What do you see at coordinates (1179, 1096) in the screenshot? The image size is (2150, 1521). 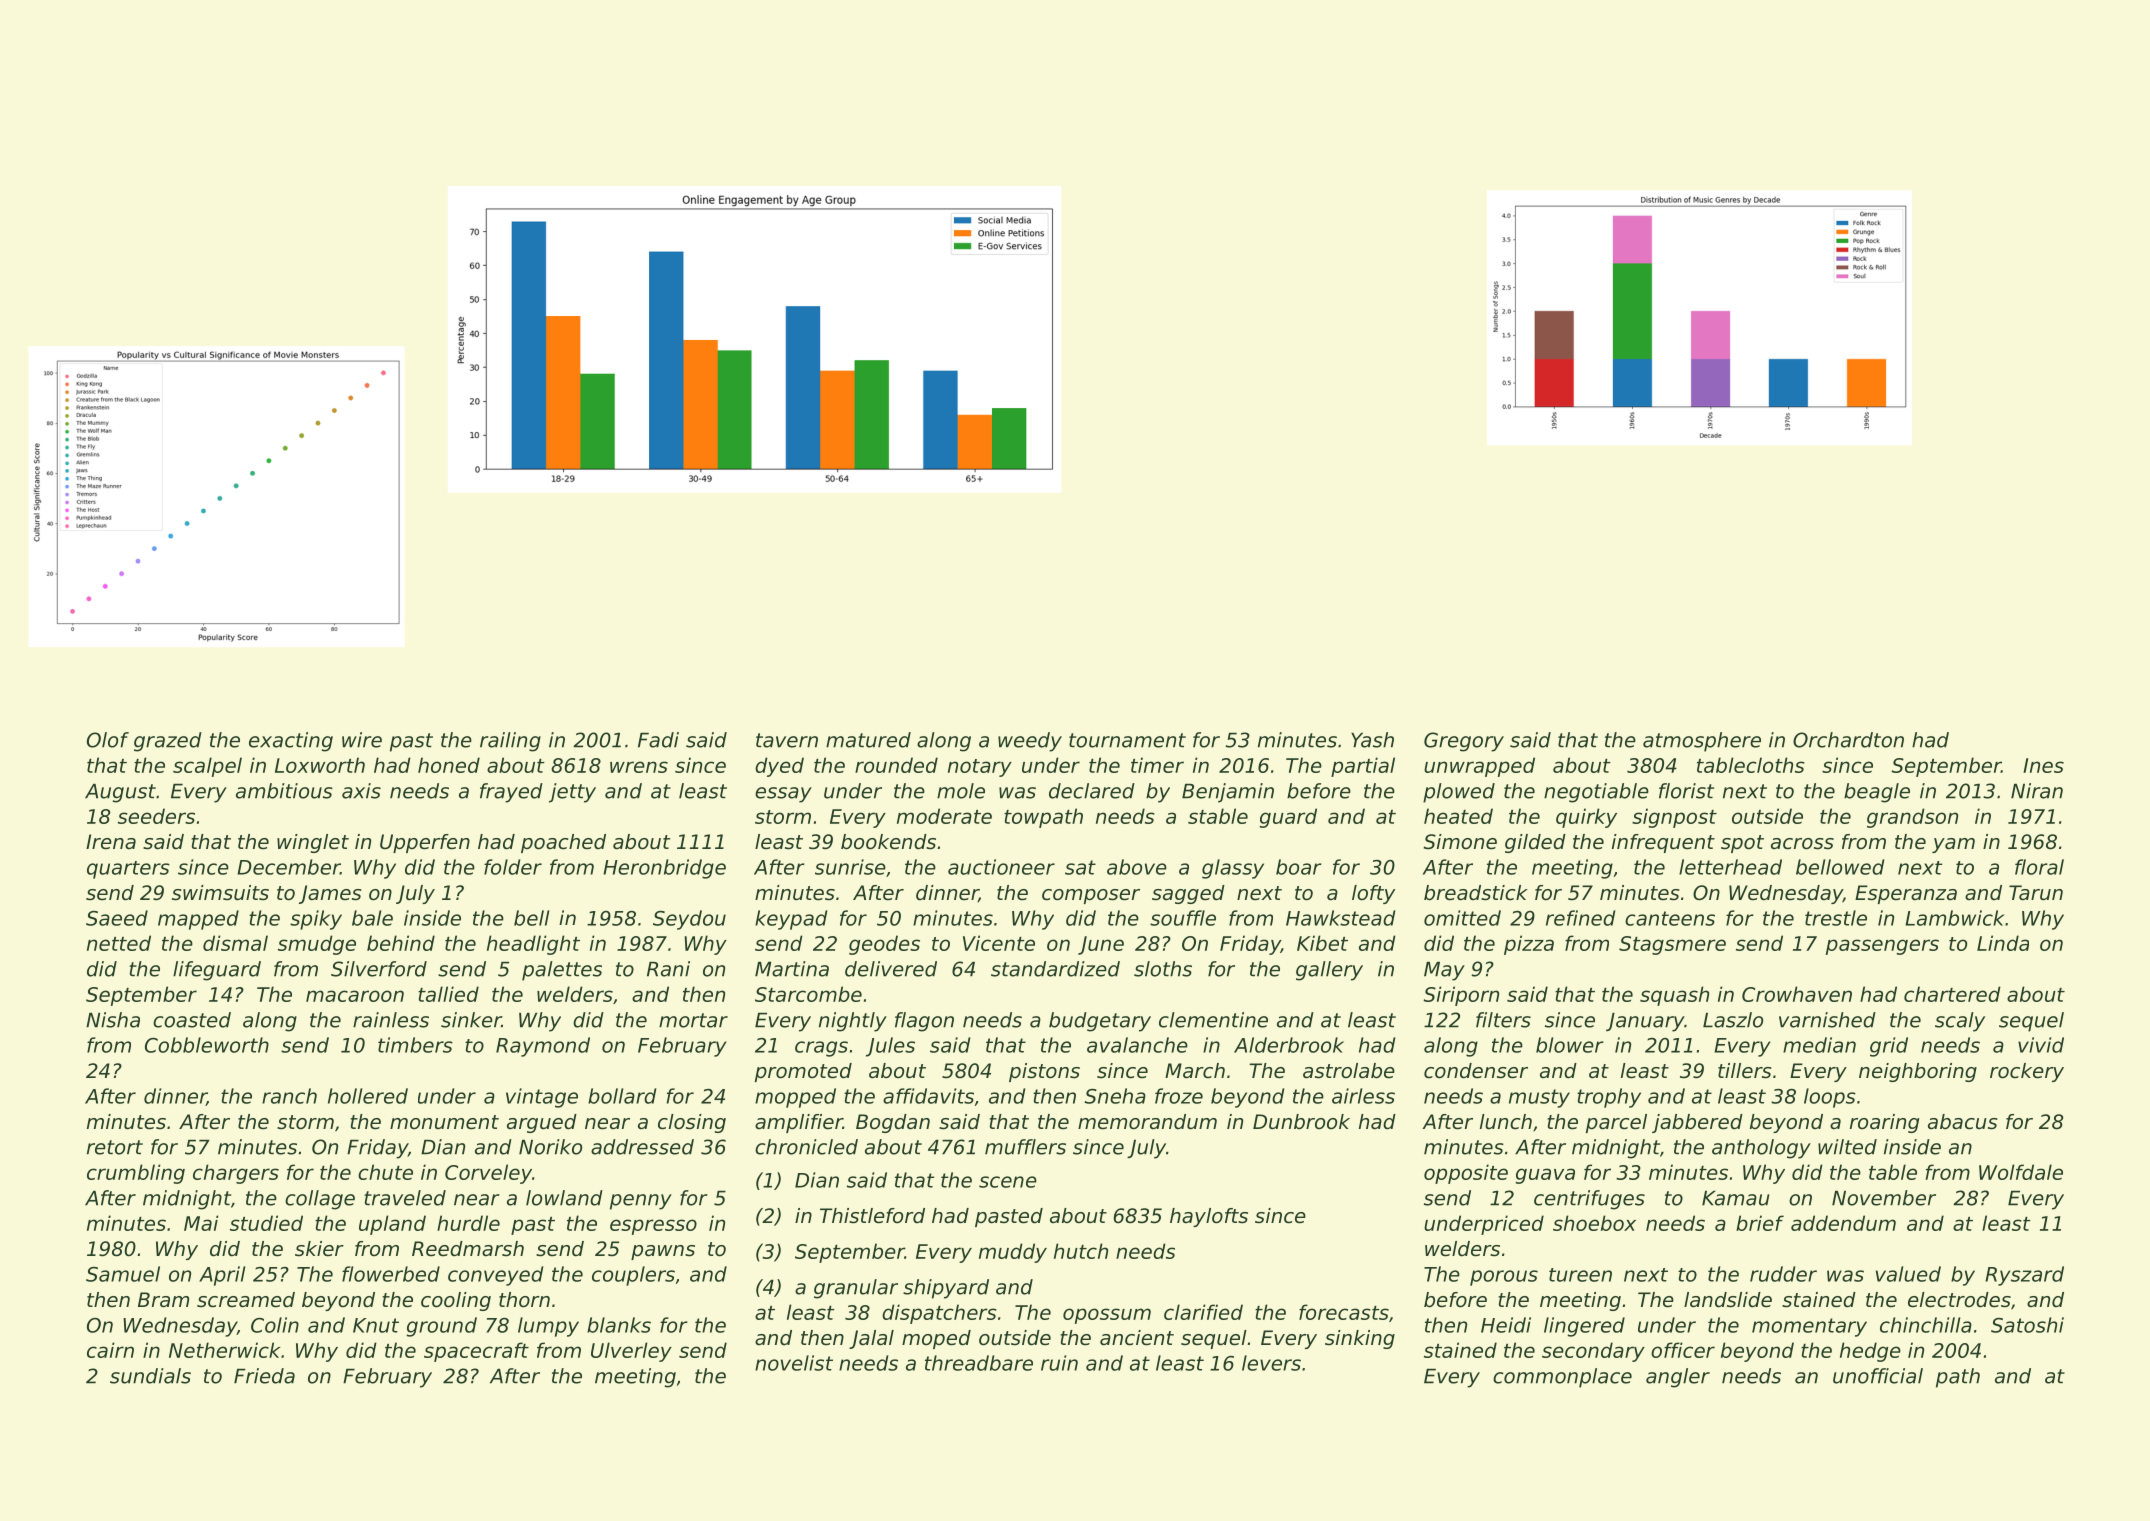 I see `froze` at bounding box center [1179, 1096].
